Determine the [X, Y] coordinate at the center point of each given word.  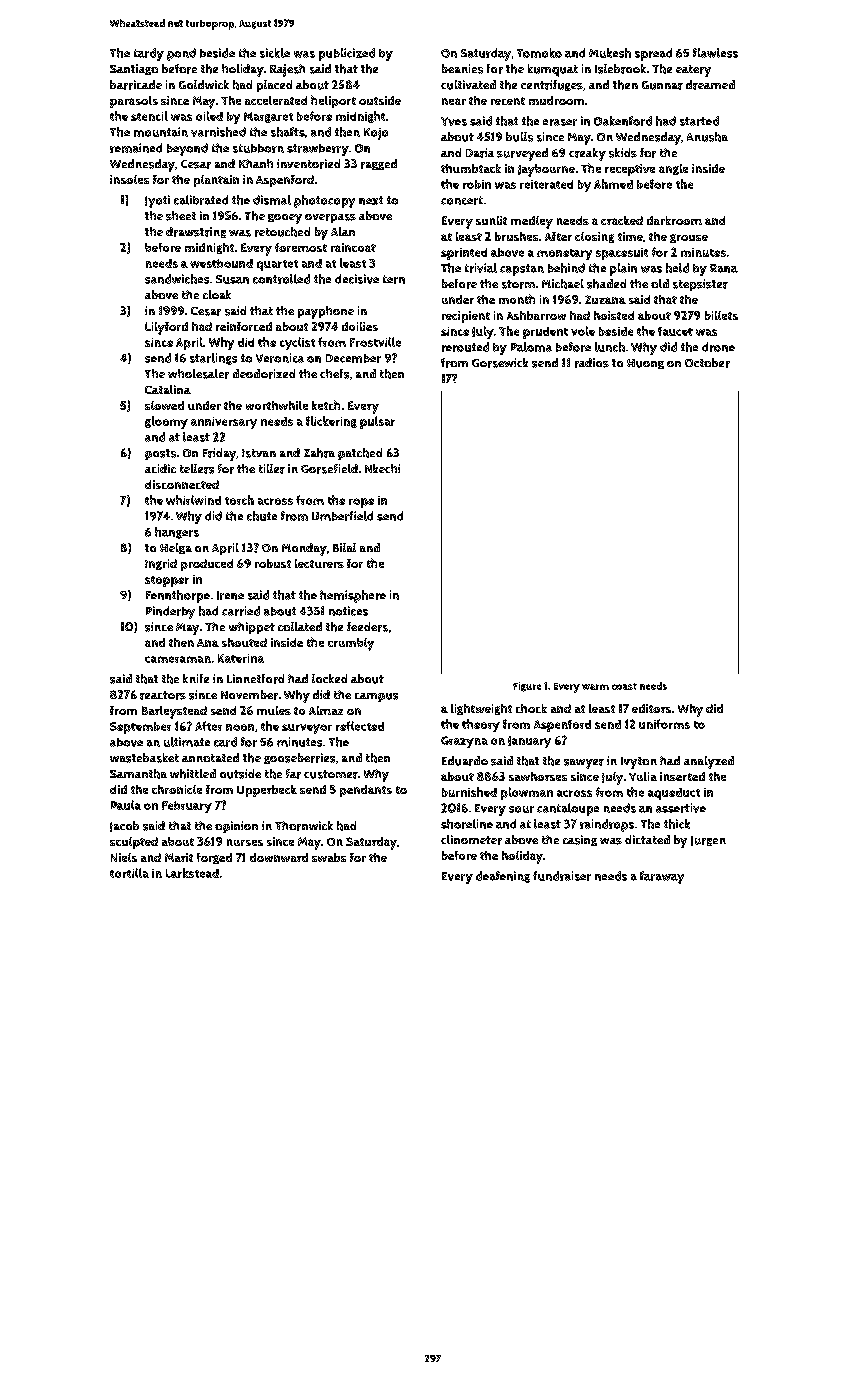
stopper [167, 581]
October [707, 363]
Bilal [344, 547]
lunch [610, 347]
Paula [126, 805]
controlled [281, 279]
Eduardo [465, 761]
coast [624, 686]
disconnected [182, 484]
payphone [326, 312]
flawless [715, 53]
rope [361, 503]
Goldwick [204, 84]
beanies [462, 69]
